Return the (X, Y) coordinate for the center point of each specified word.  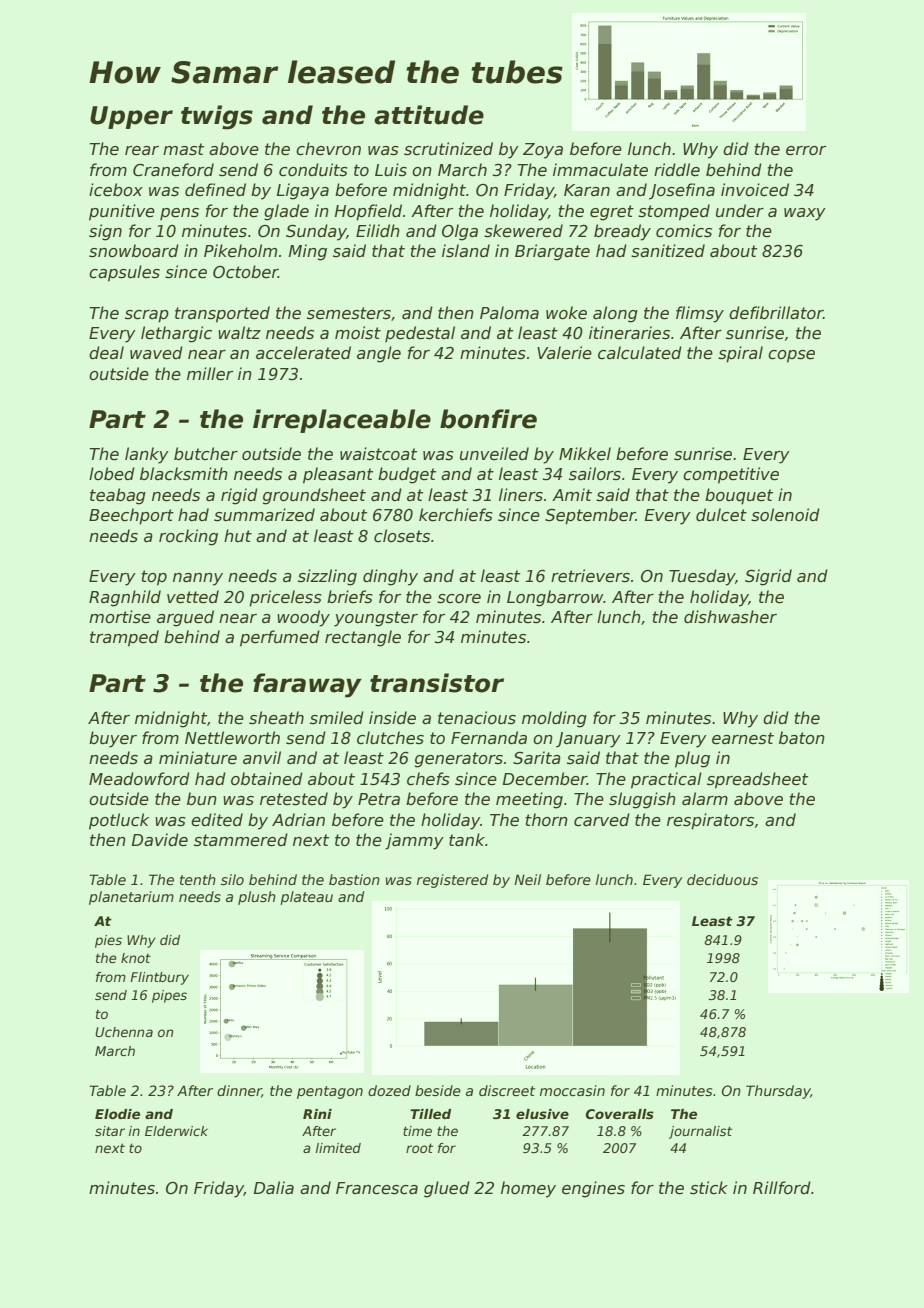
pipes (169, 996)
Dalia (274, 1187)
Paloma (509, 312)
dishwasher (730, 617)
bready (622, 232)
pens (179, 214)
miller (210, 374)
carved (602, 820)
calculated (640, 353)
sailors (595, 474)
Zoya (543, 151)
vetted (193, 597)
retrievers (590, 576)
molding (554, 719)
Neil (527, 879)
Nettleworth (232, 738)
